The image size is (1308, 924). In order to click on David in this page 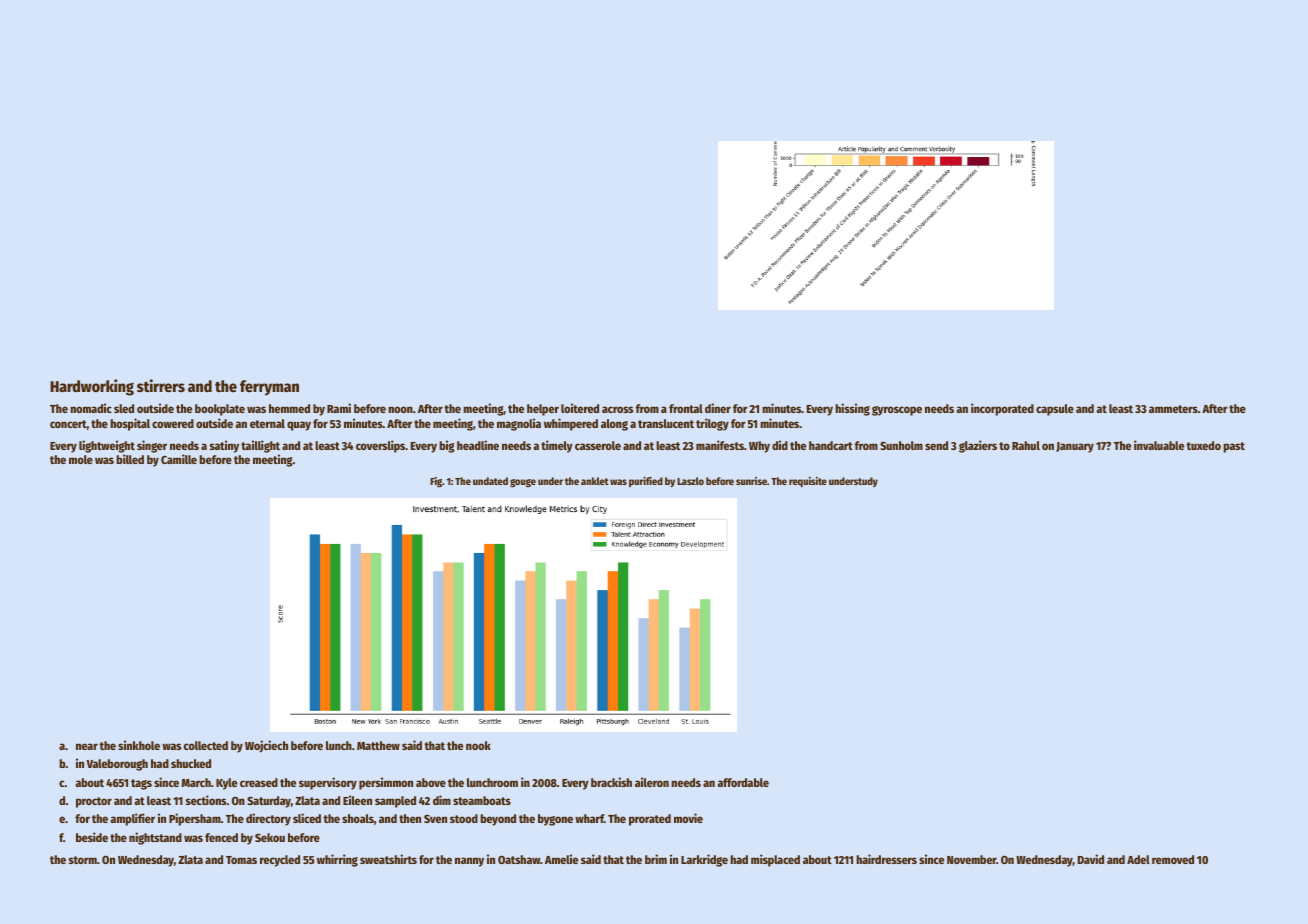, I will do `click(1091, 859)`.
